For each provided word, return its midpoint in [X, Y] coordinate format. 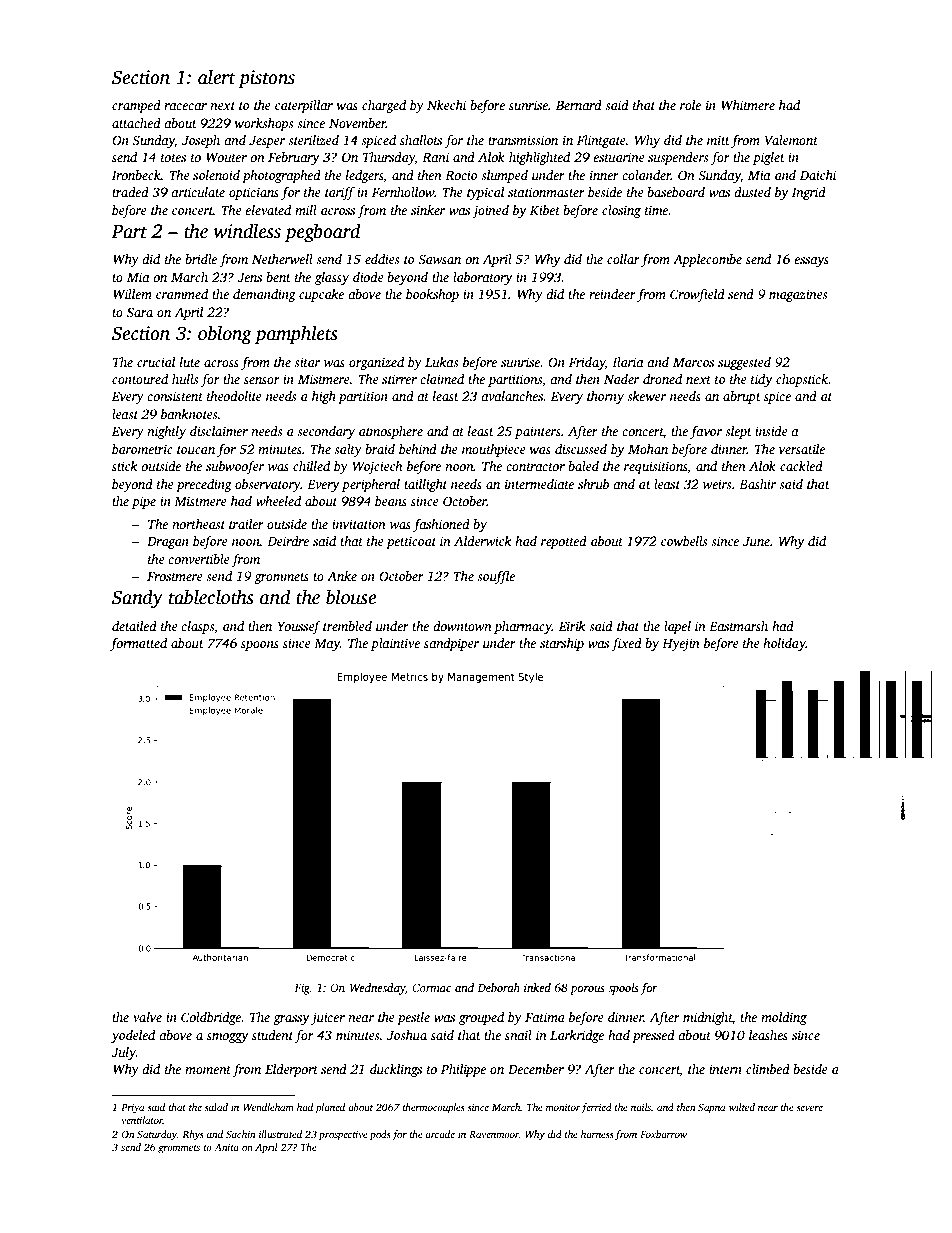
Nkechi [446, 105]
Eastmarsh [738, 626]
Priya [132, 1108]
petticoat [411, 542]
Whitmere [748, 105]
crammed [182, 294]
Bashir [757, 484]
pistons [266, 79]
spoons [260, 646]
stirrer [399, 379]
